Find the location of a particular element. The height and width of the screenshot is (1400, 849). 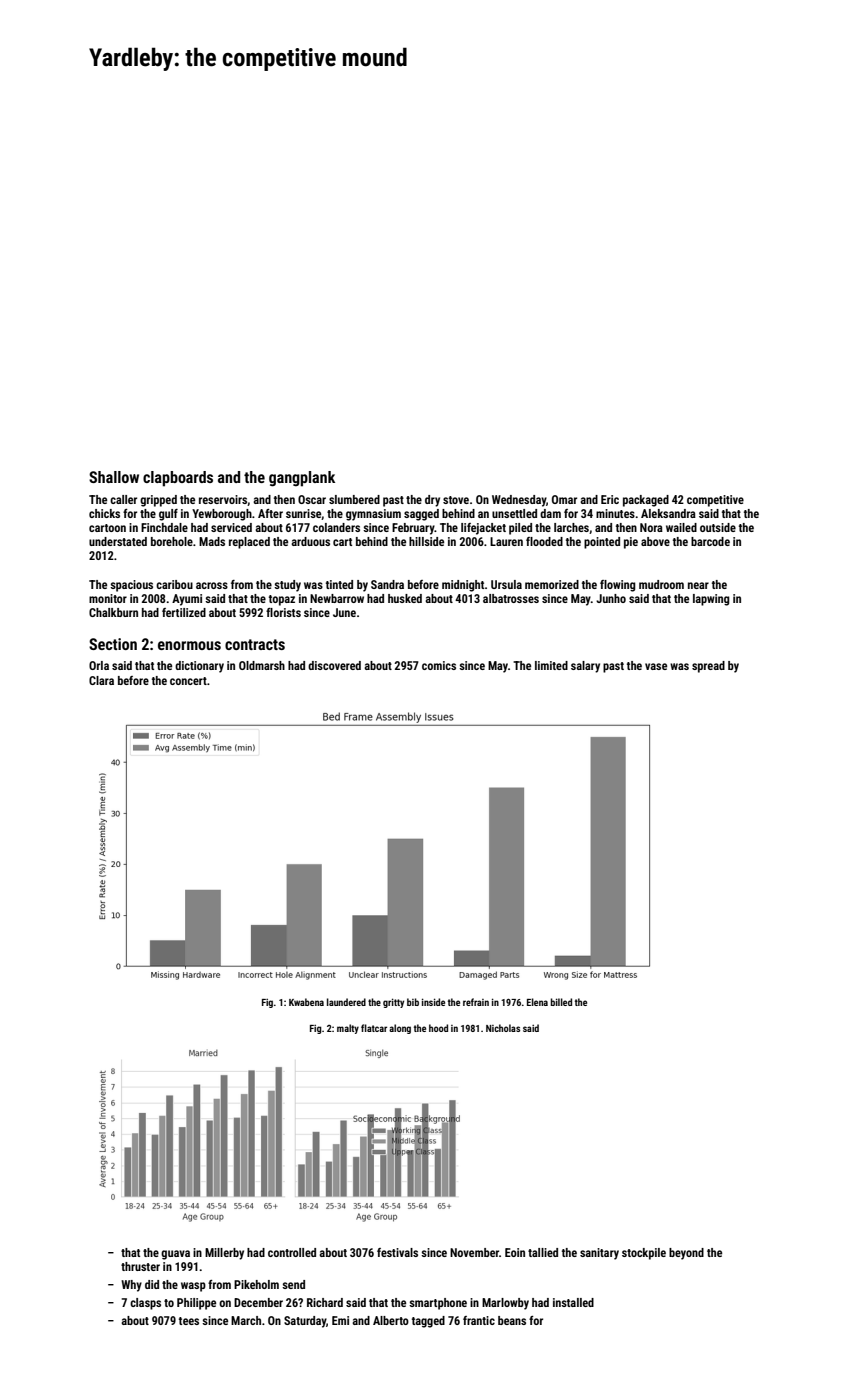

concert is located at coordinates (188, 681).
